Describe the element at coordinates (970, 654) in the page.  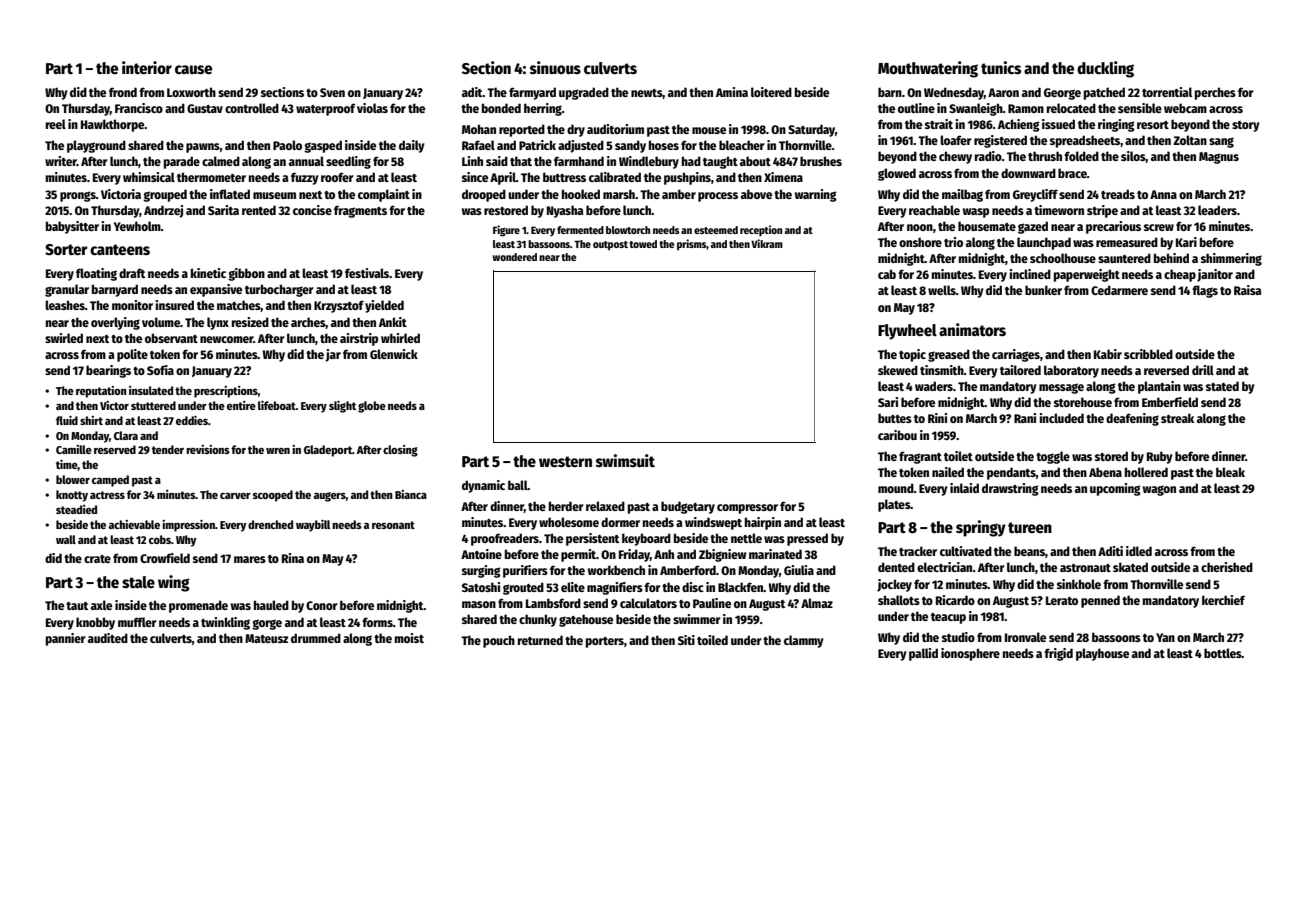
I see `ionosphere` at that location.
